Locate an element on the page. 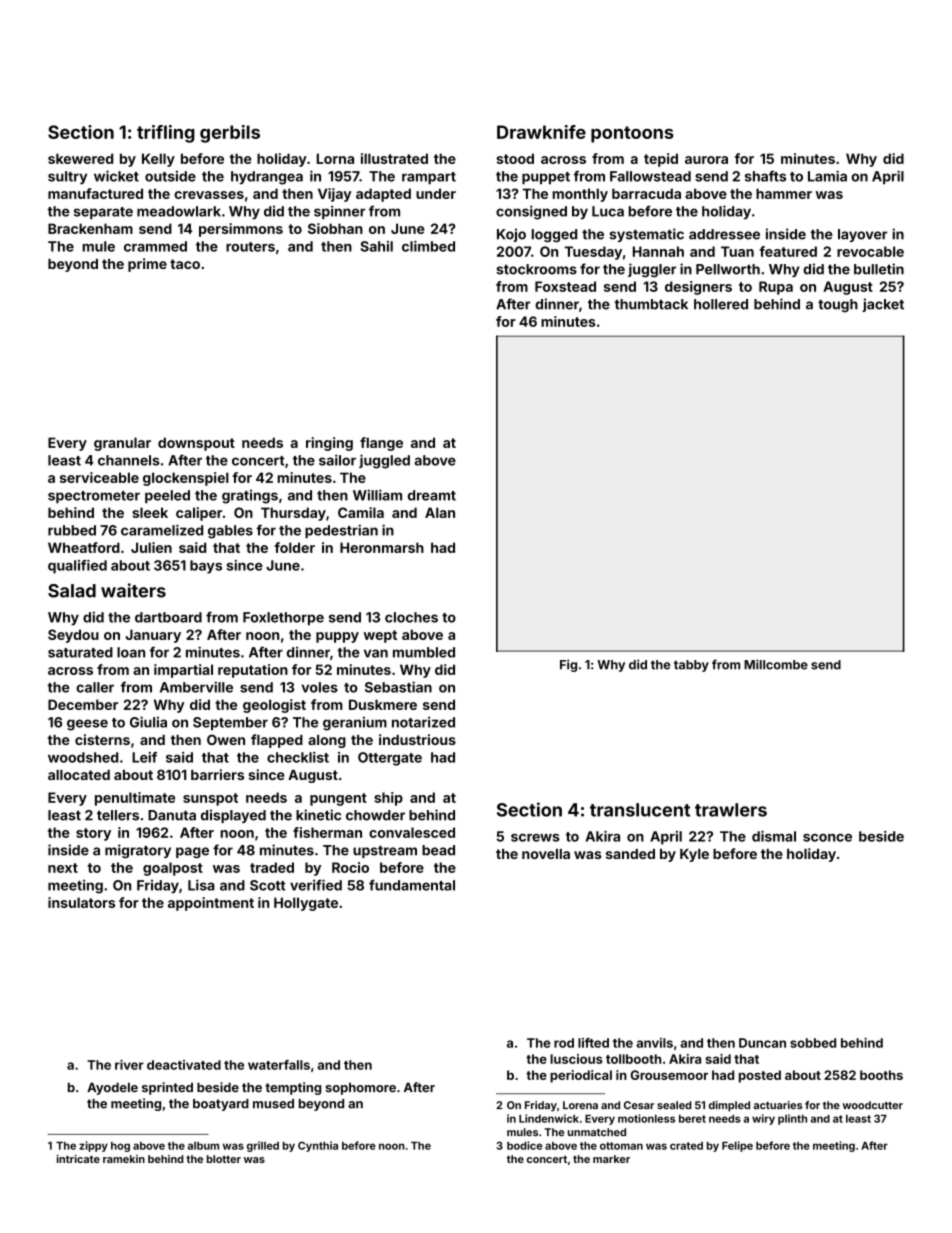 This page has height=1233, width=952. hollered is located at coordinates (721, 304).
